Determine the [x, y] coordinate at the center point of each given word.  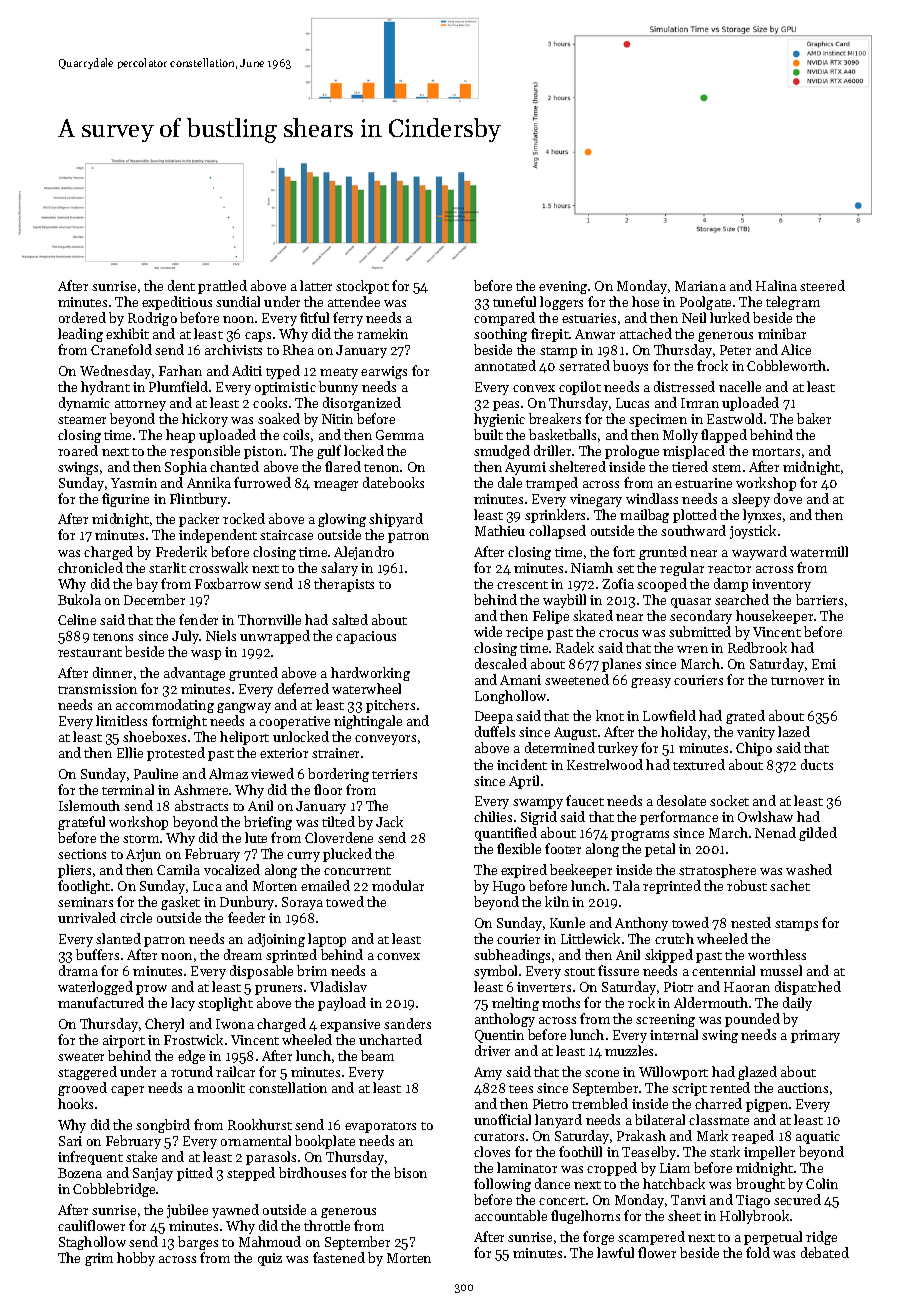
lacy [183, 1004]
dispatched [808, 988]
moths [561, 1002]
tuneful [514, 301]
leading [80, 335]
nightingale [368, 722]
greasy [651, 683]
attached [646, 333]
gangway [244, 708]
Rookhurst [260, 1124]
